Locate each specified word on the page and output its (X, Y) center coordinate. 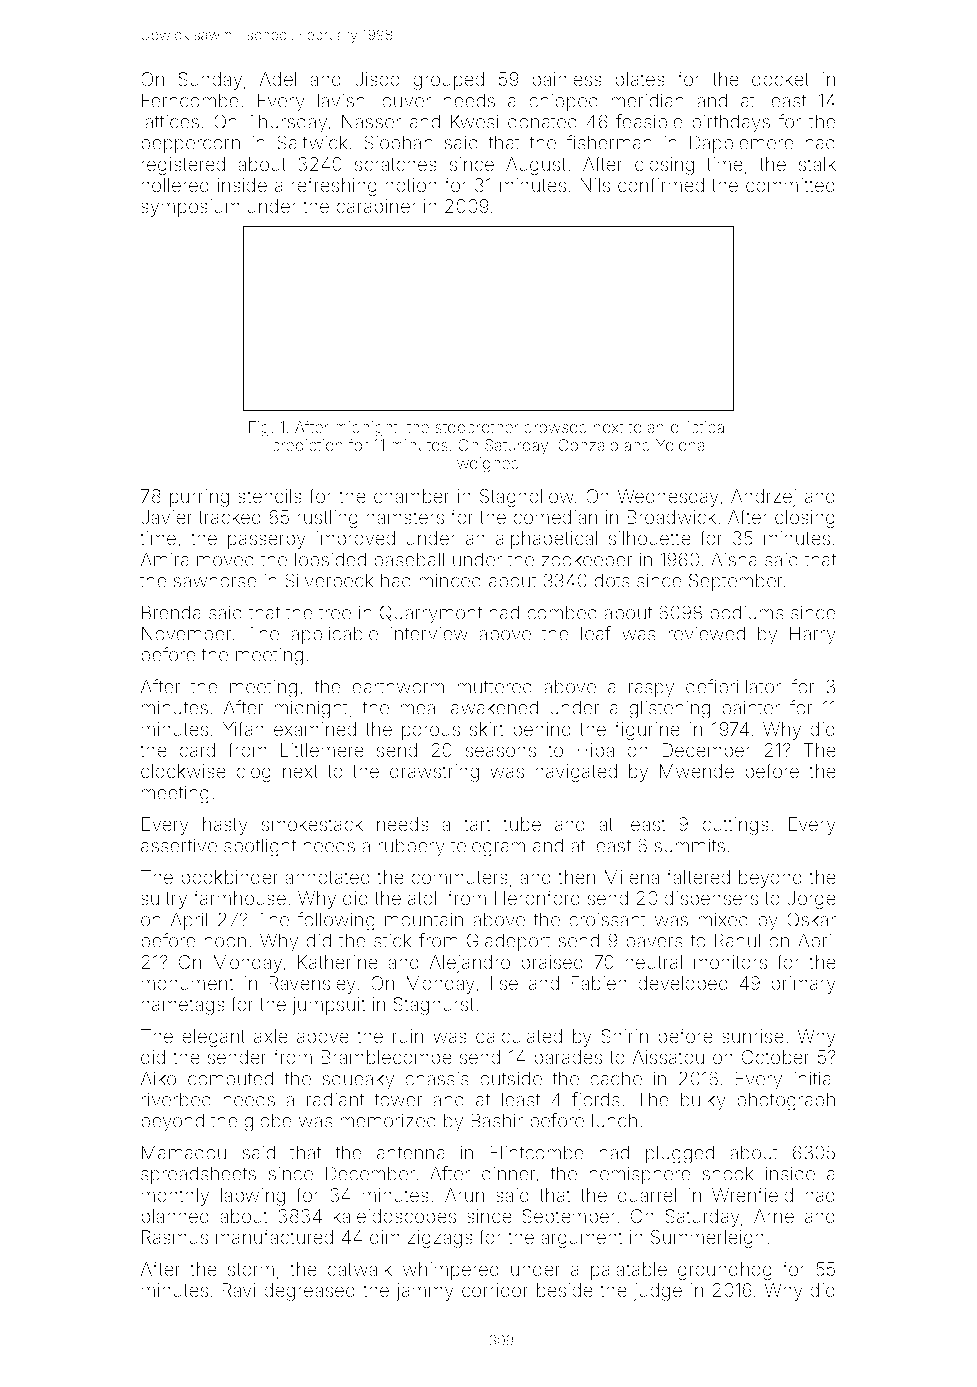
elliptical (699, 429)
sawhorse (215, 580)
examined (315, 729)
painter (751, 709)
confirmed (661, 184)
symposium (190, 208)
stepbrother (477, 429)
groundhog (725, 1271)
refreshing (334, 186)
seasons (500, 751)
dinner (509, 1173)
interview (429, 633)
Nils (595, 185)
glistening (669, 709)
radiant (335, 1099)
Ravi (239, 1290)
